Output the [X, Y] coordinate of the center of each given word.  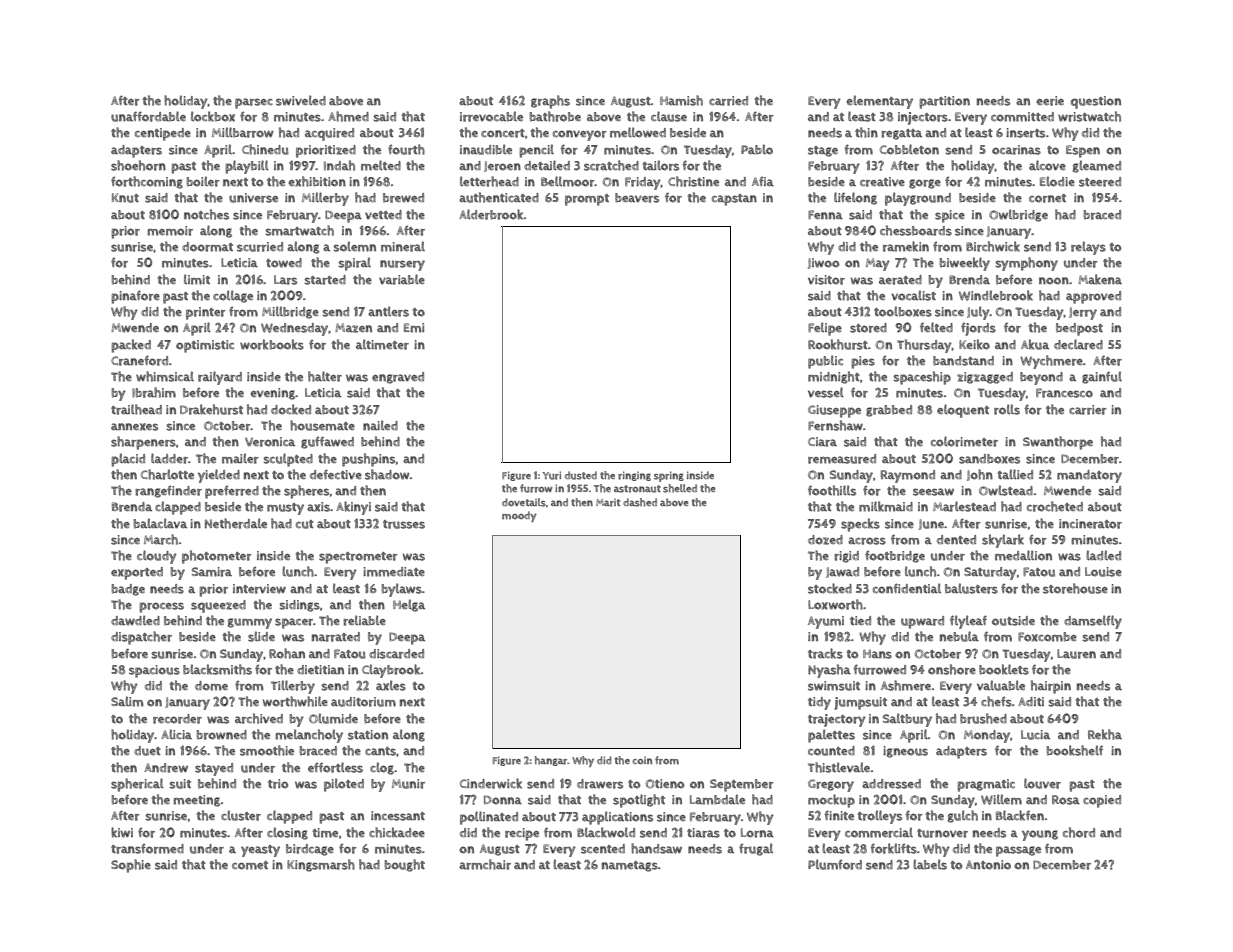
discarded [396, 654]
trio [278, 784]
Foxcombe [1047, 637]
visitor [826, 280]
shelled [680, 488]
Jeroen [502, 166]
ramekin [906, 246]
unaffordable [148, 116]
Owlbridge [1018, 215]
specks [860, 525]
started [325, 280]
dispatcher [141, 638]
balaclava [160, 523]
